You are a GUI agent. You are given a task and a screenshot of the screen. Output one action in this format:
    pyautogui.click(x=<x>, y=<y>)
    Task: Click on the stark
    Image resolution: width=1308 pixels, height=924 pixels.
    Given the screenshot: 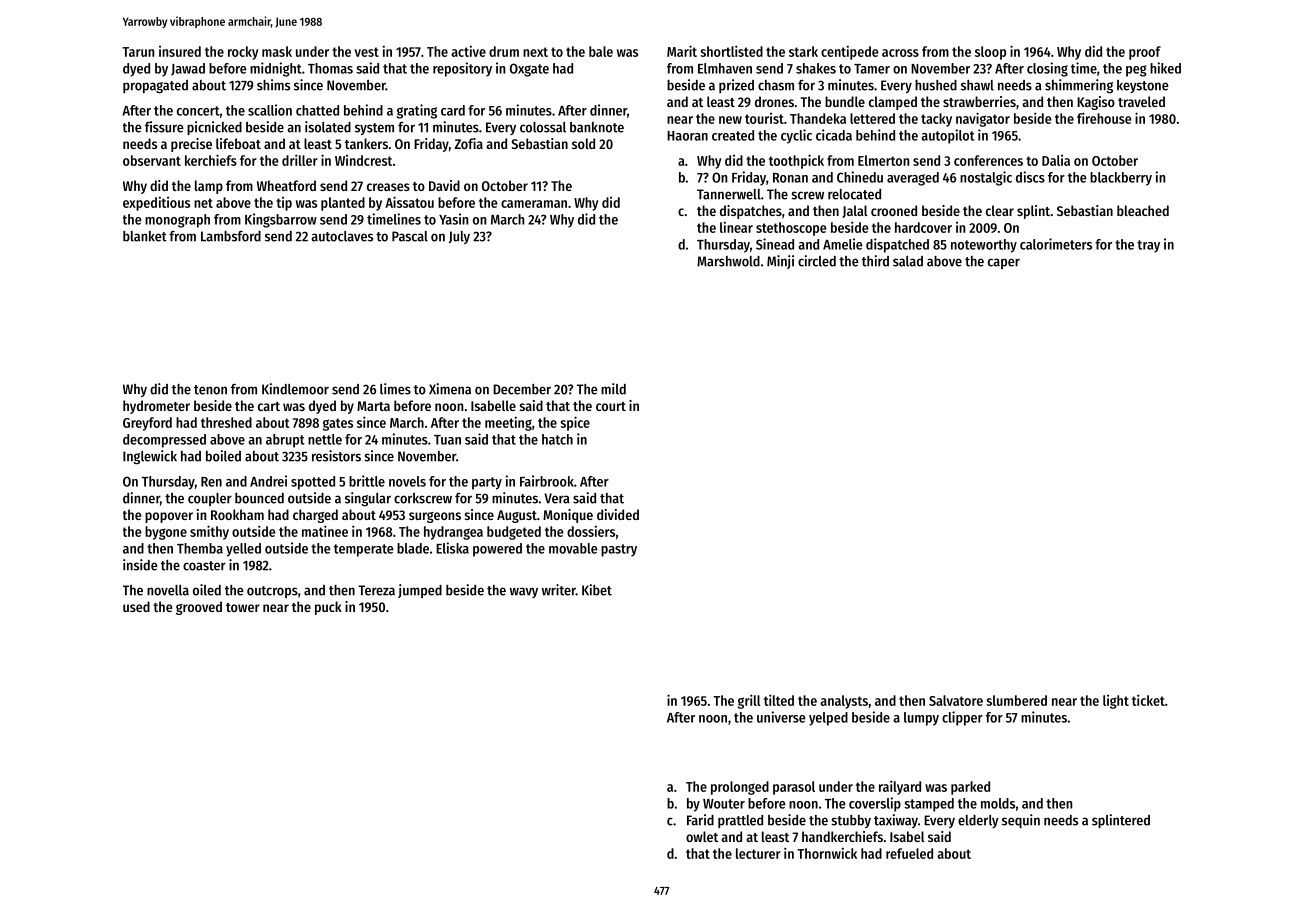 What is the action you would take?
    pyautogui.click(x=803, y=51)
